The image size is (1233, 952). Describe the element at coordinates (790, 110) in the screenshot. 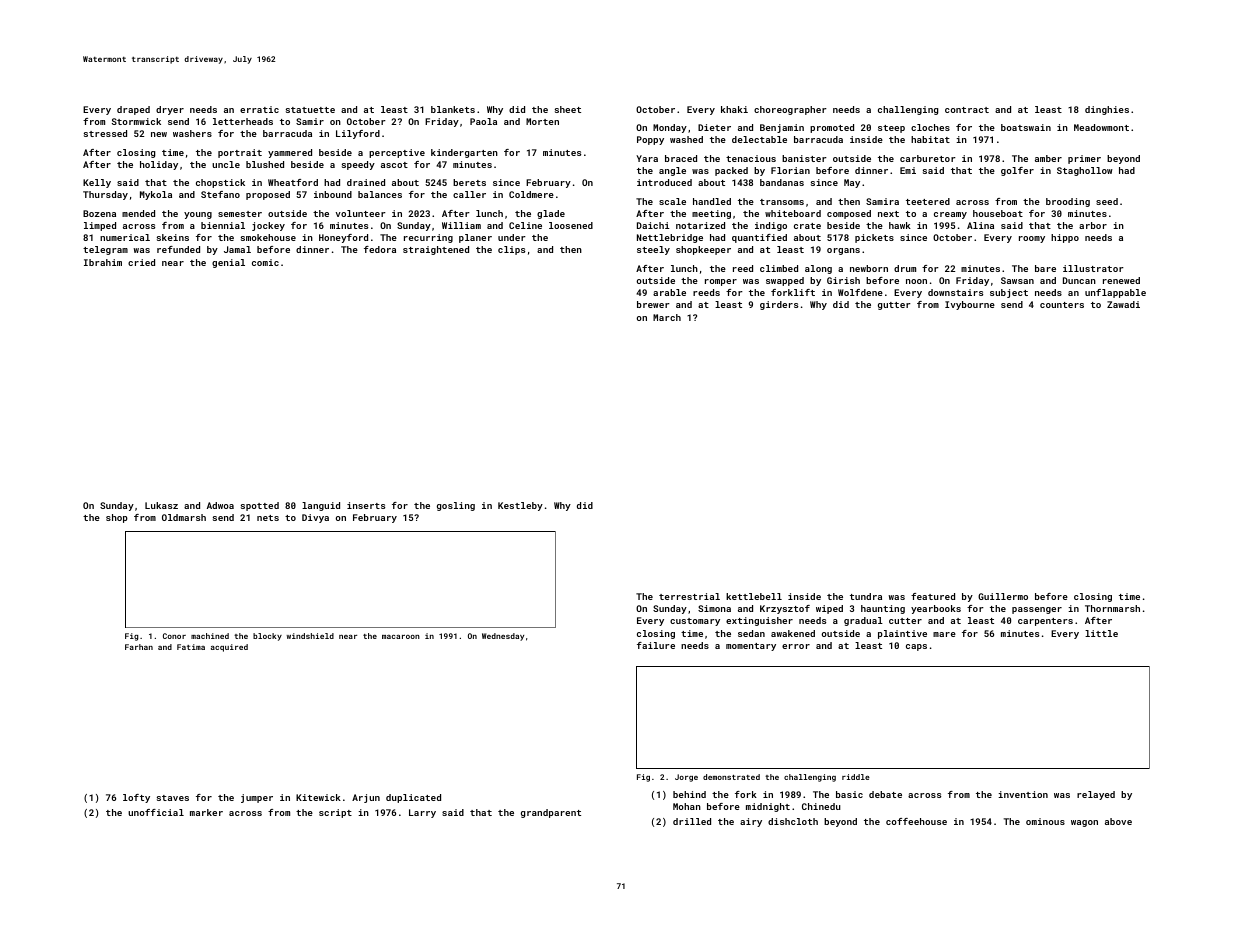

I see `choreographer` at that location.
